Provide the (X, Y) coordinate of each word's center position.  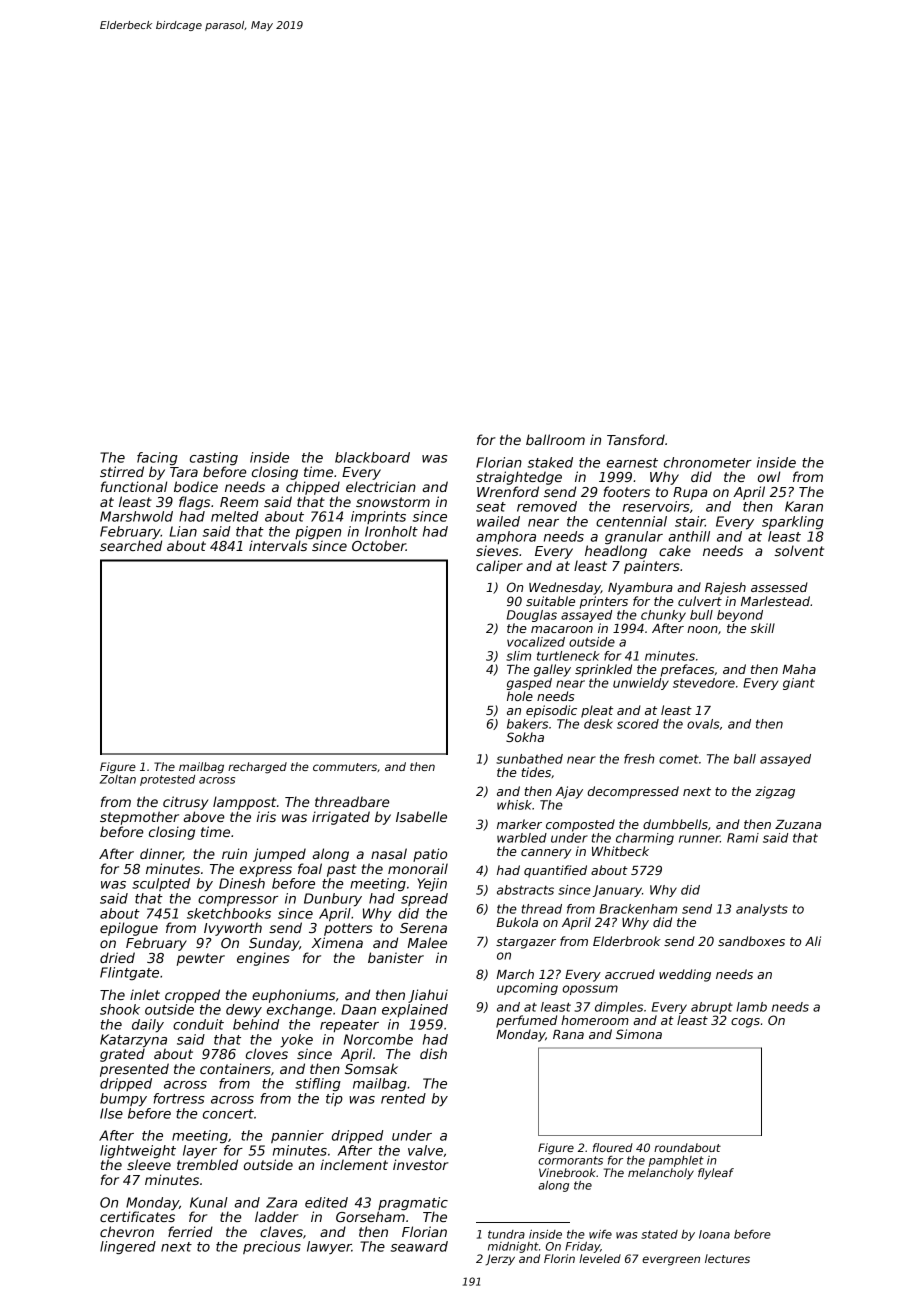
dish (433, 1053)
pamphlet (676, 1161)
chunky (663, 616)
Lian (183, 531)
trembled (207, 1164)
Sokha (525, 737)
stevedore (704, 683)
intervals (278, 545)
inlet (145, 994)
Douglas (532, 616)
